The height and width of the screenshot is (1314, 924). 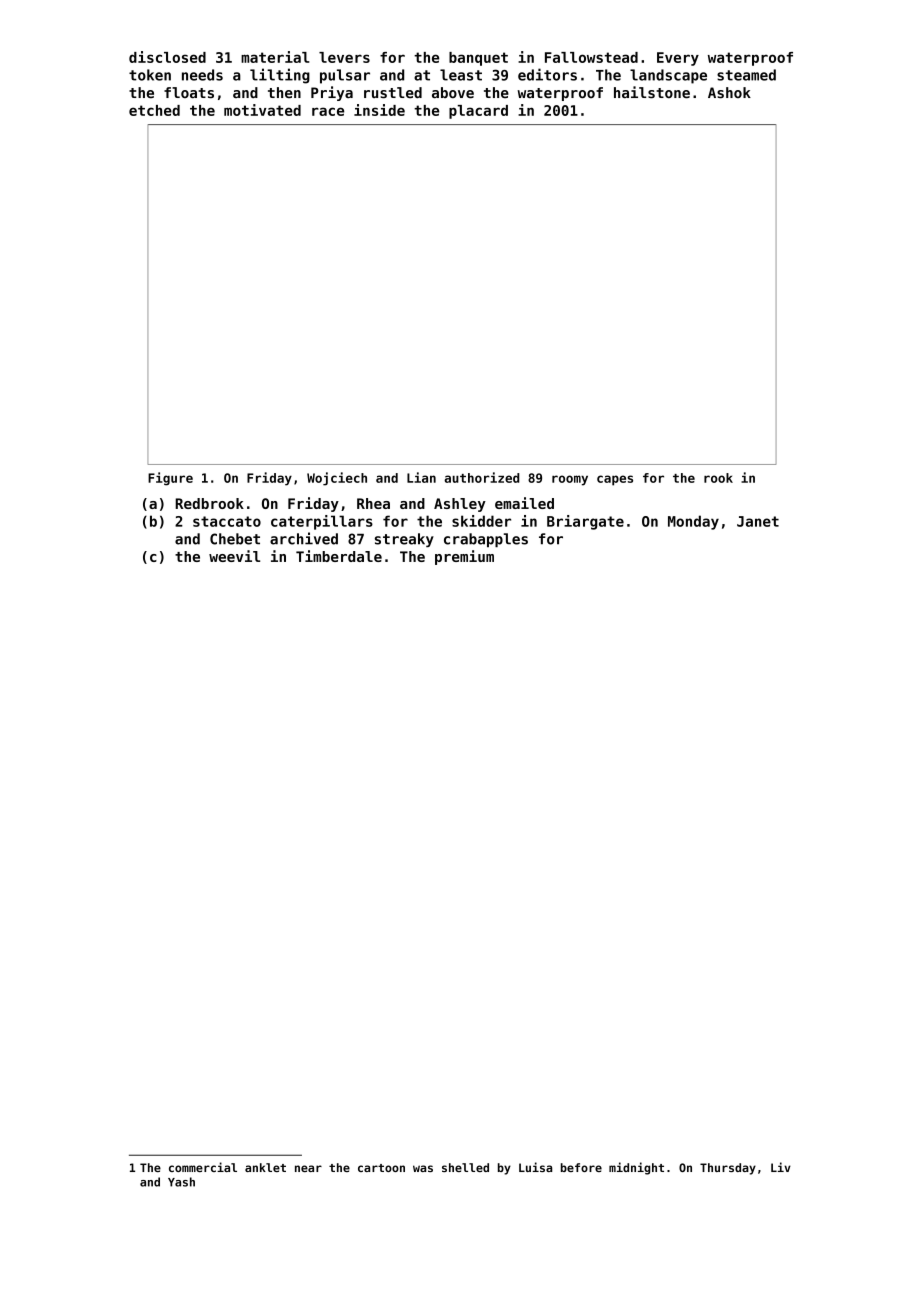 What do you see at coordinates (308, 1168) in the screenshot?
I see `near` at bounding box center [308, 1168].
